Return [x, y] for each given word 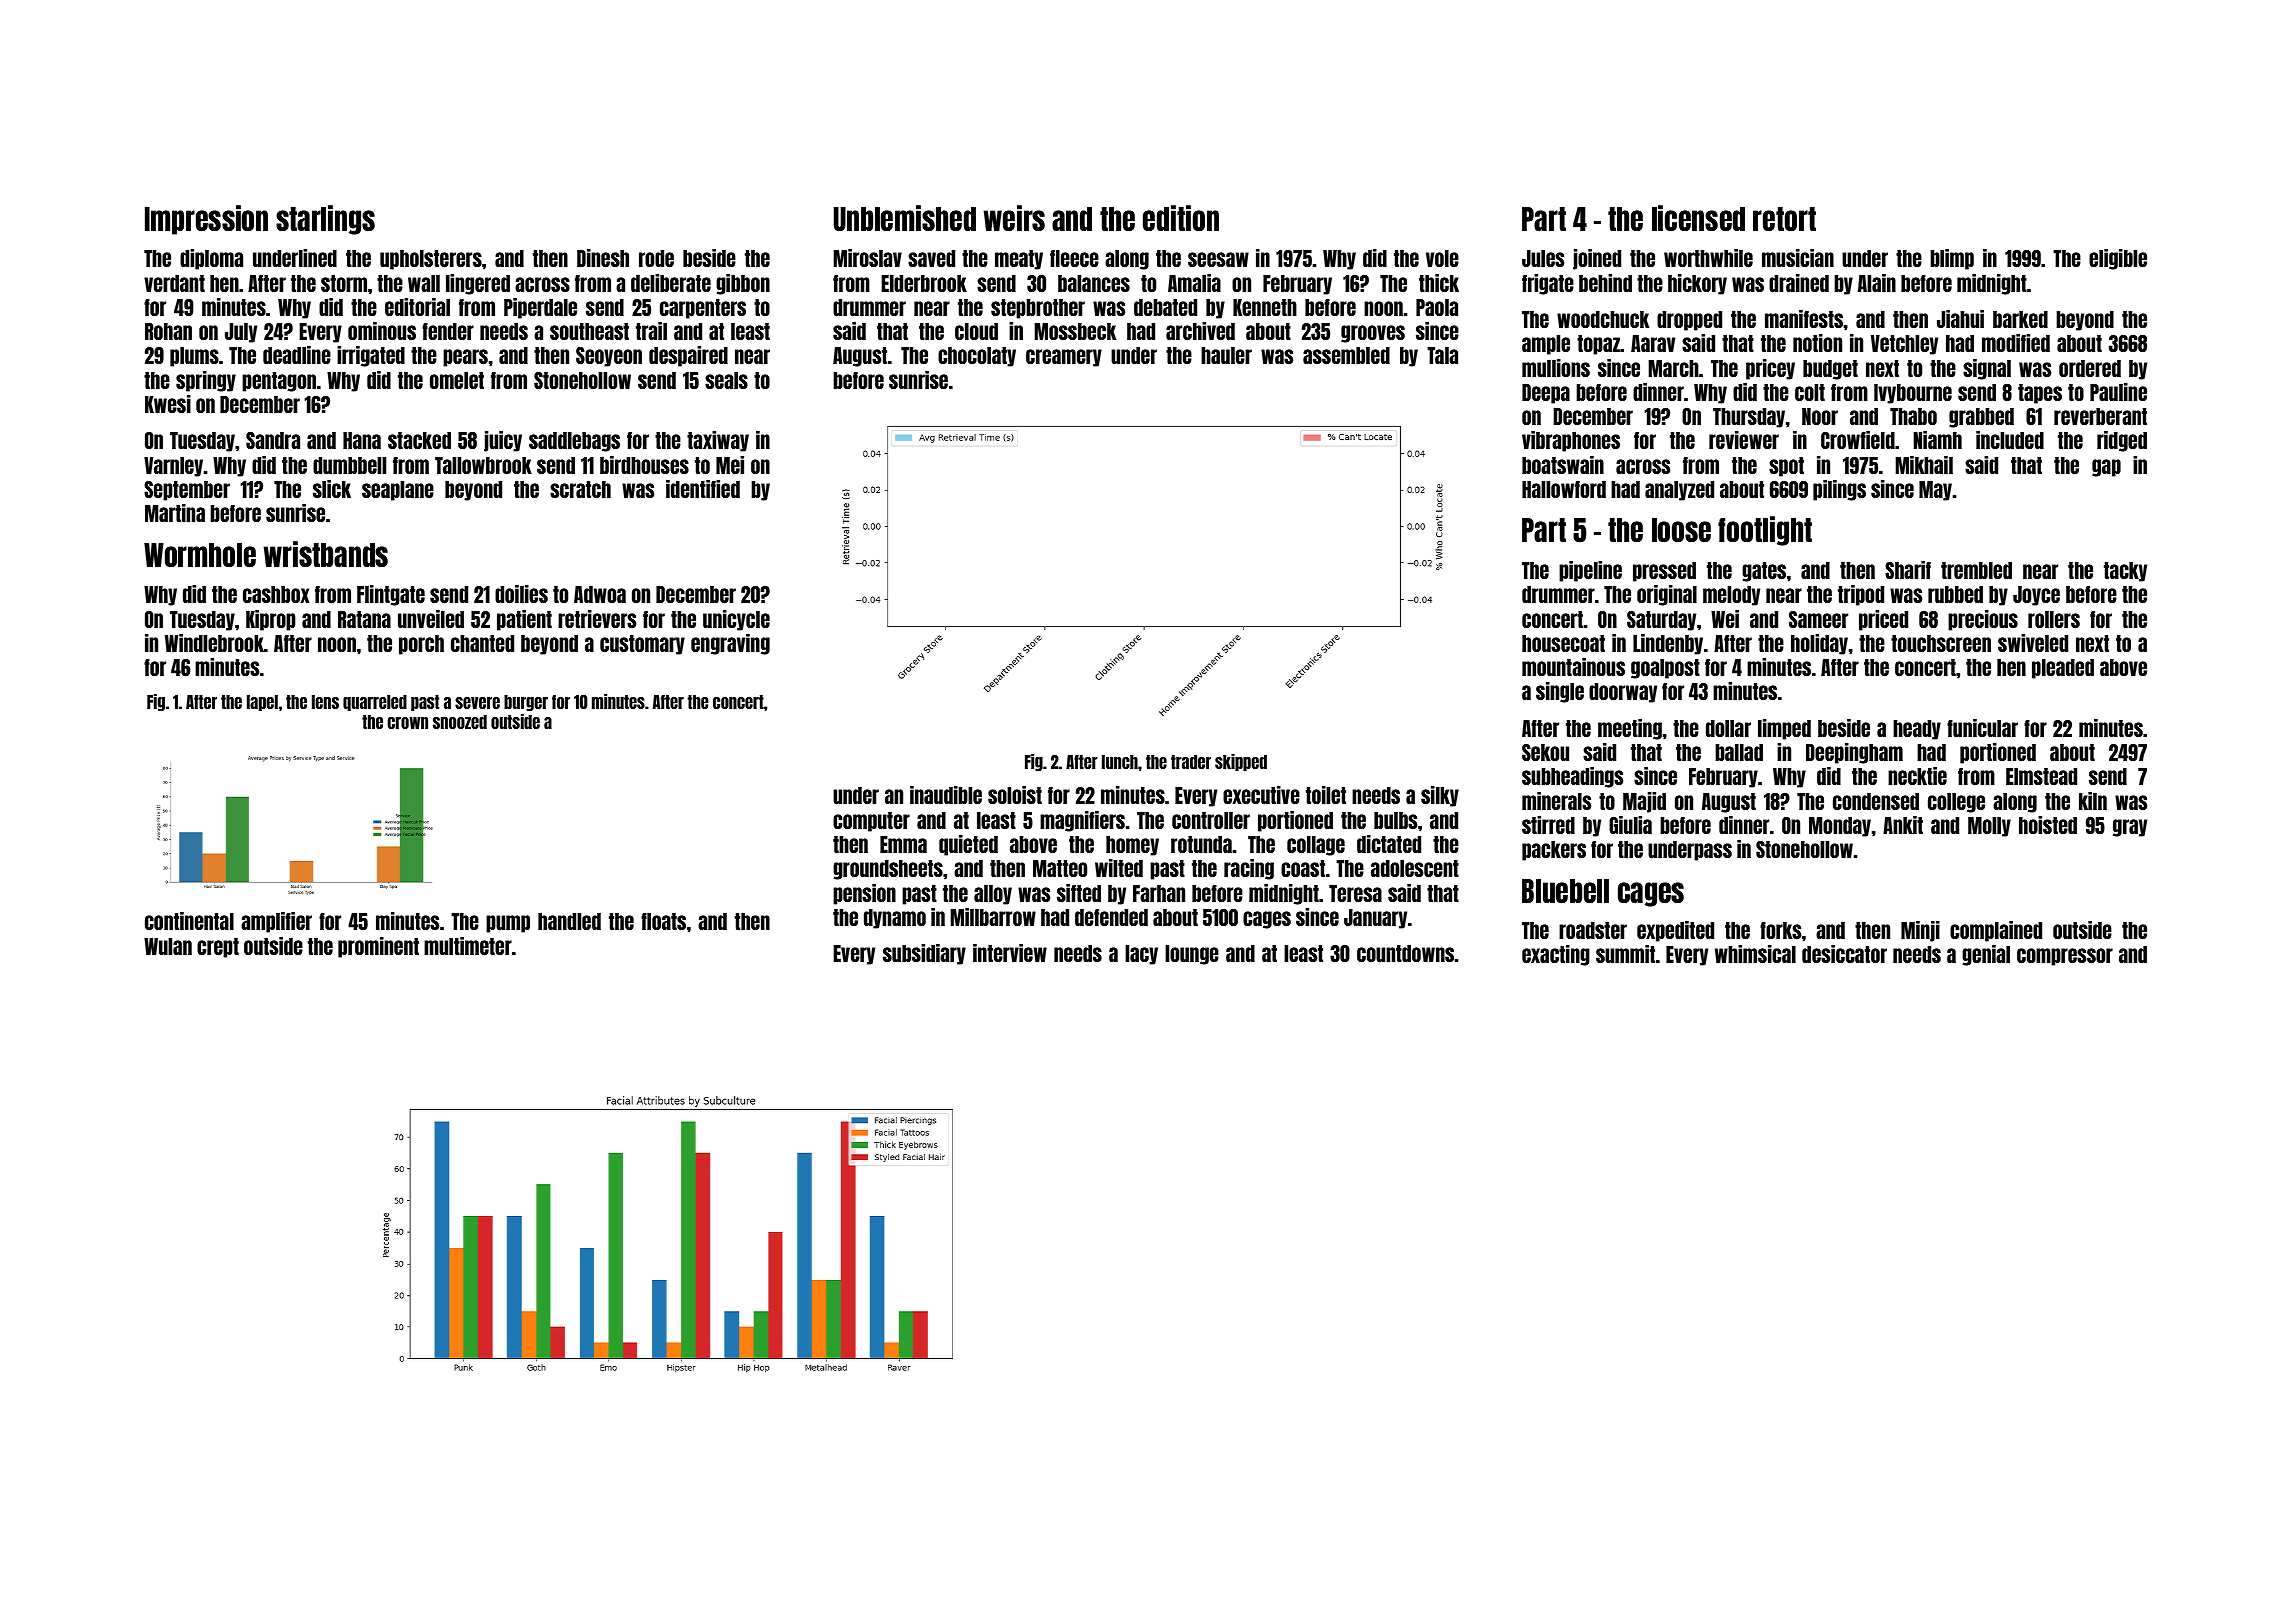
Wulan [168, 946]
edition [1181, 218]
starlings [325, 220]
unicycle [736, 620]
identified [703, 489]
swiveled [2033, 643]
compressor [2065, 957]
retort [1784, 219]
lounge [1192, 955]
